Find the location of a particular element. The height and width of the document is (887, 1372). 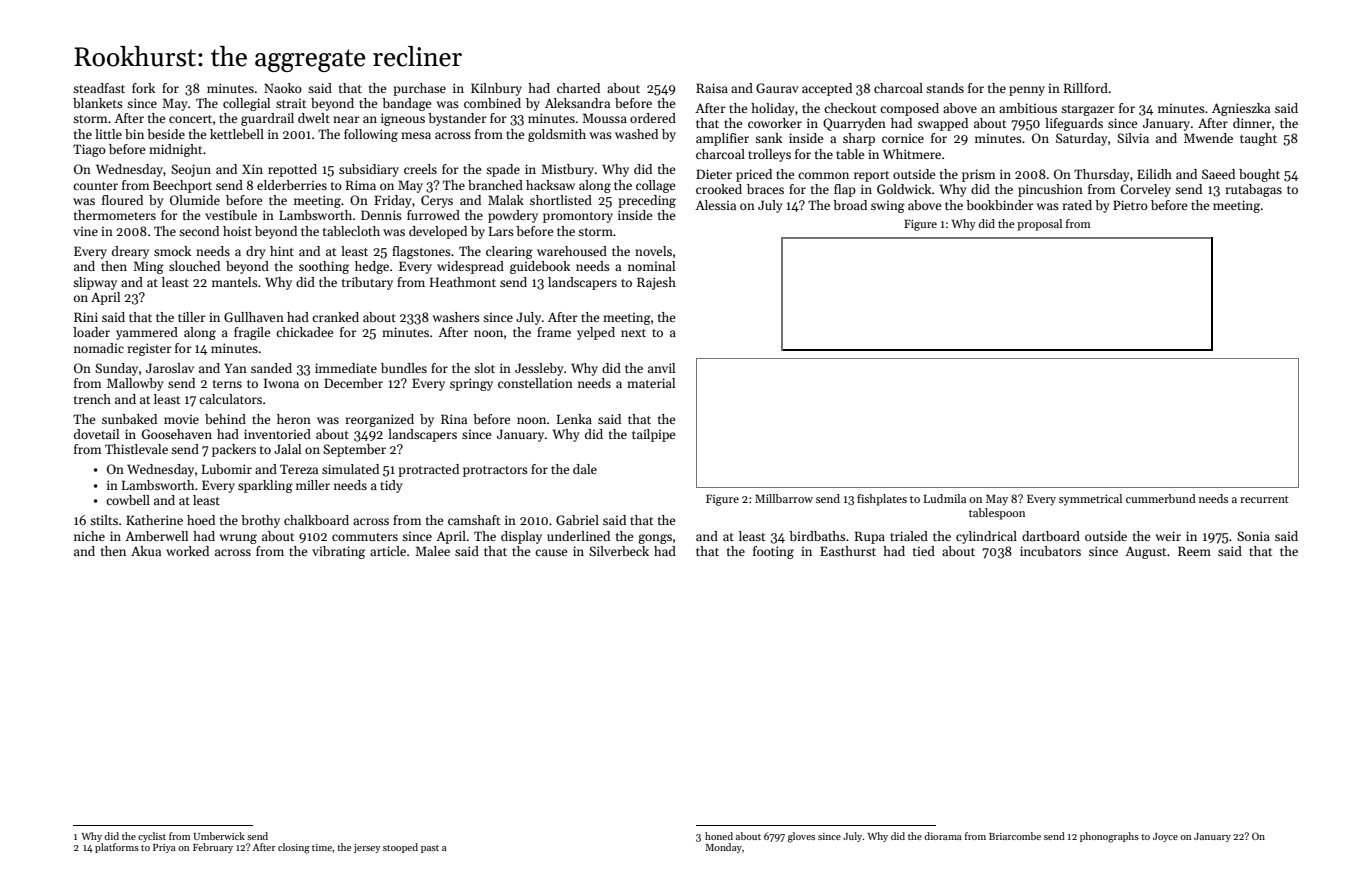

Akua is located at coordinates (146, 551).
